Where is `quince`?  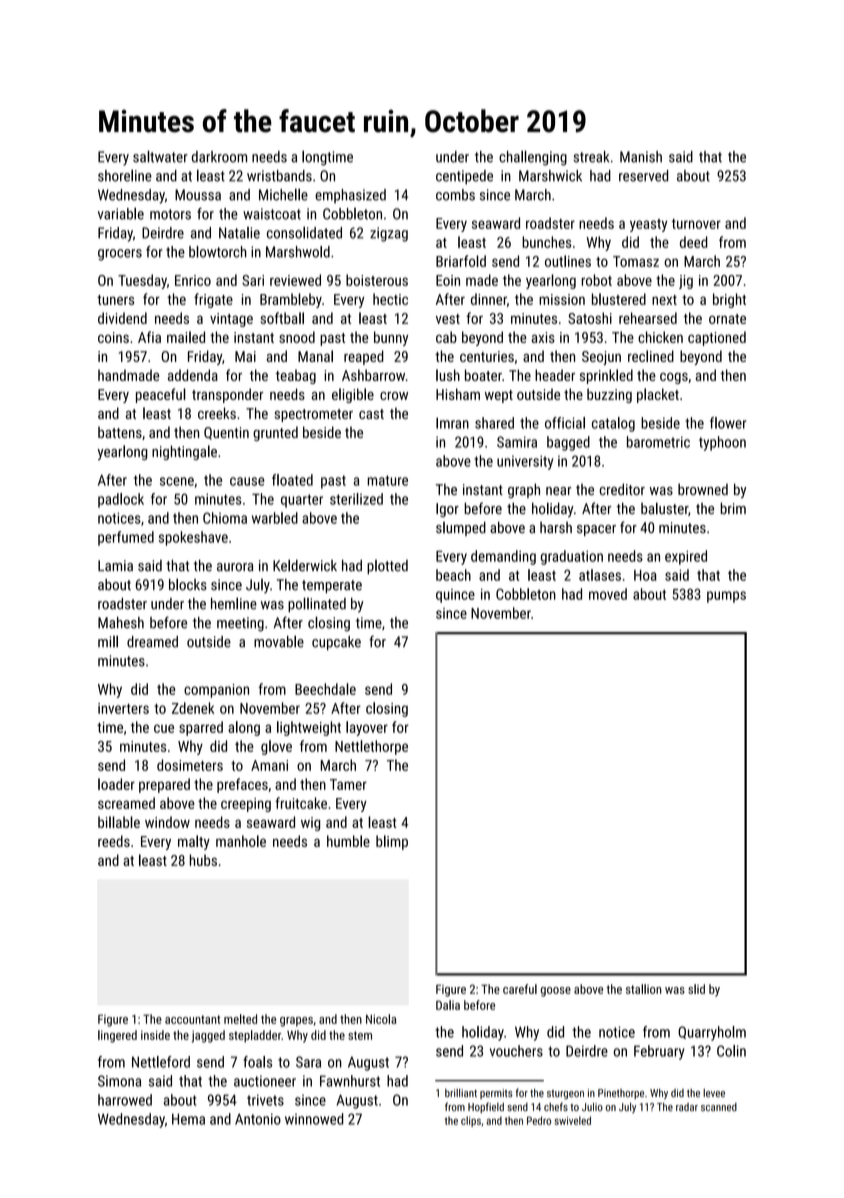
quince is located at coordinates (455, 596).
